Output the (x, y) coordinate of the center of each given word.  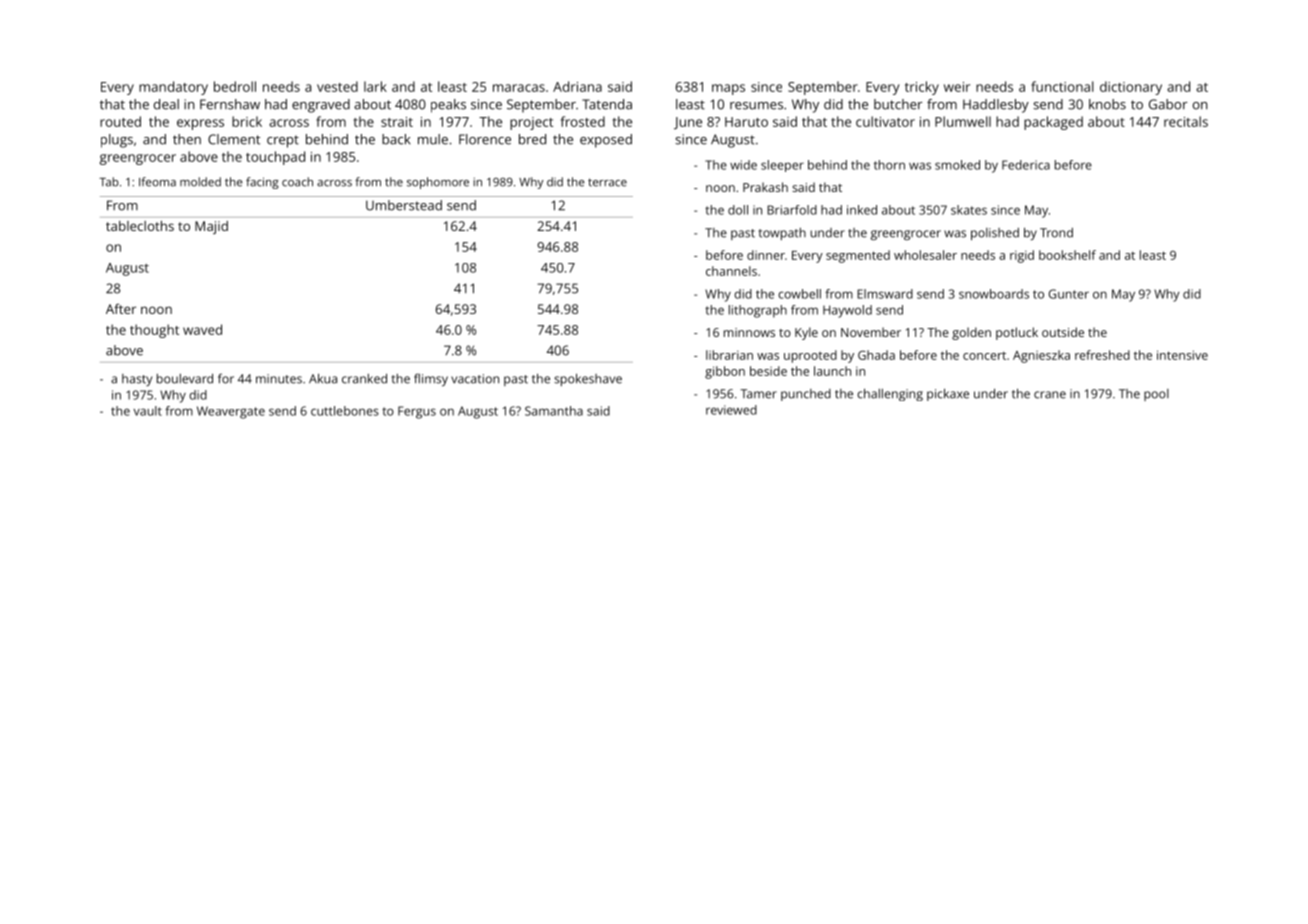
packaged (1053, 123)
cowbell (799, 294)
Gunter (1069, 294)
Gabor (1168, 104)
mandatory (173, 88)
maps (728, 89)
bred (532, 139)
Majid (211, 227)
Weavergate (231, 412)
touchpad (275, 158)
